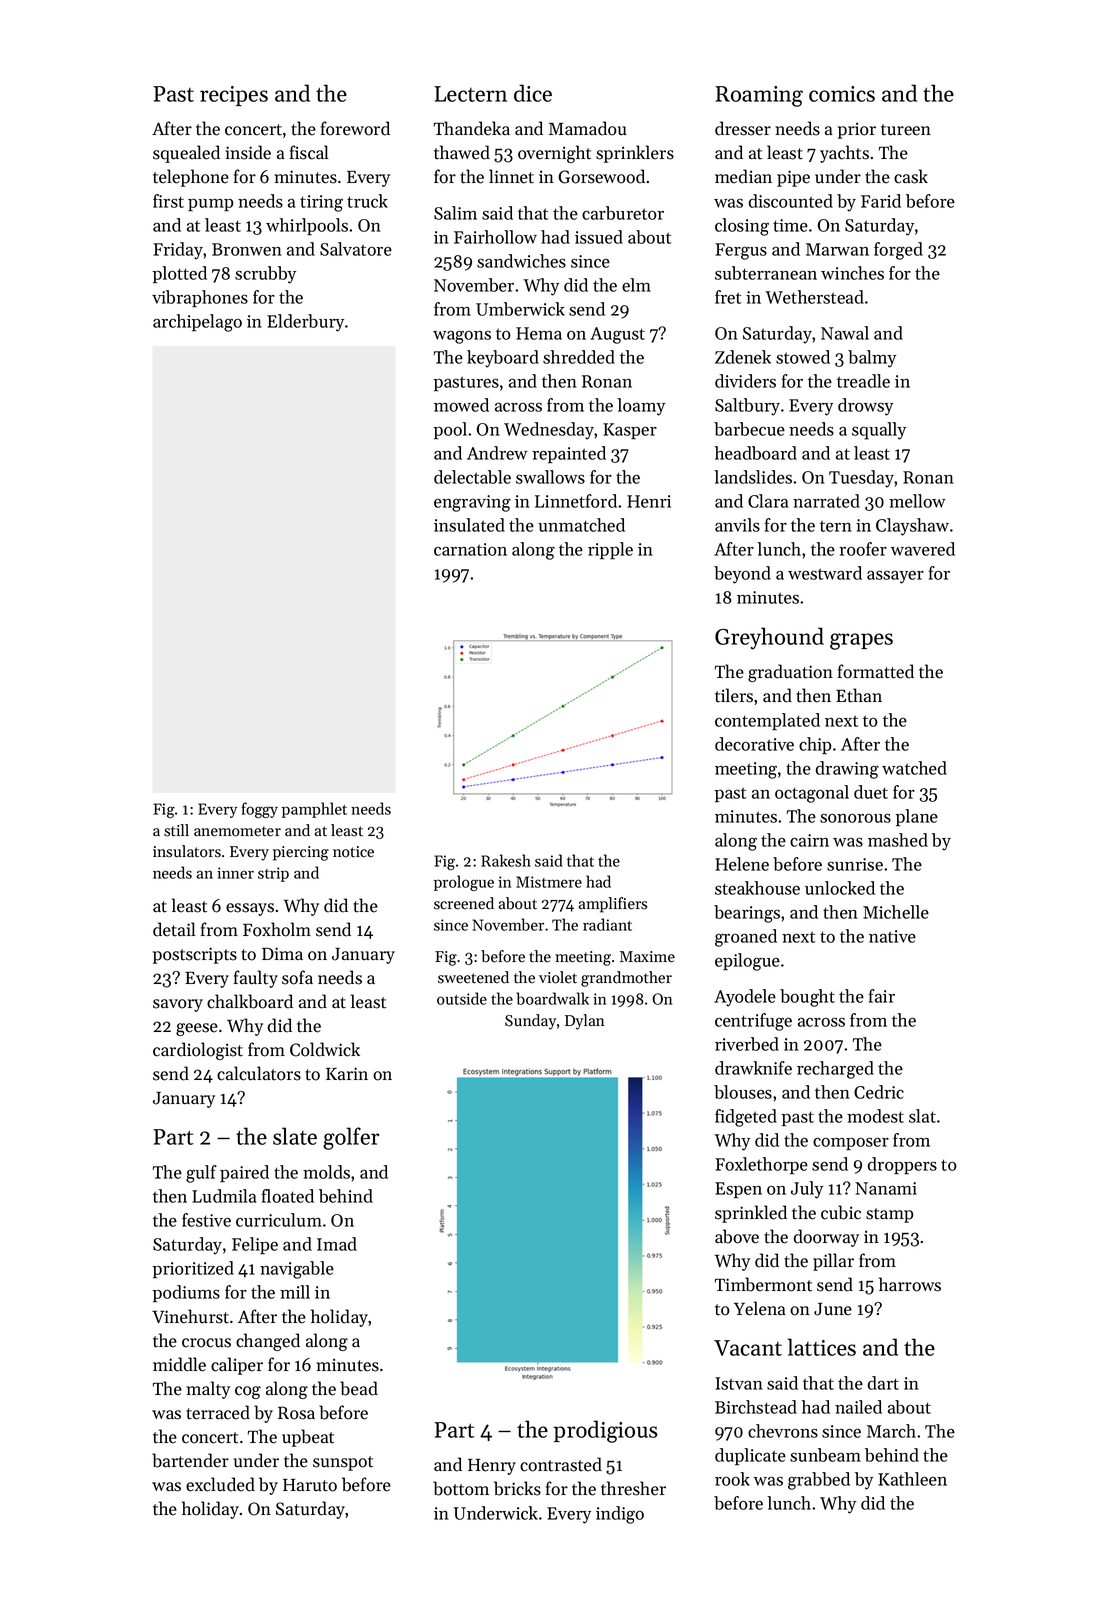 This document has width=1110, height=1607. What do you see at coordinates (200, 298) in the document?
I see `vibraphones` at bounding box center [200, 298].
